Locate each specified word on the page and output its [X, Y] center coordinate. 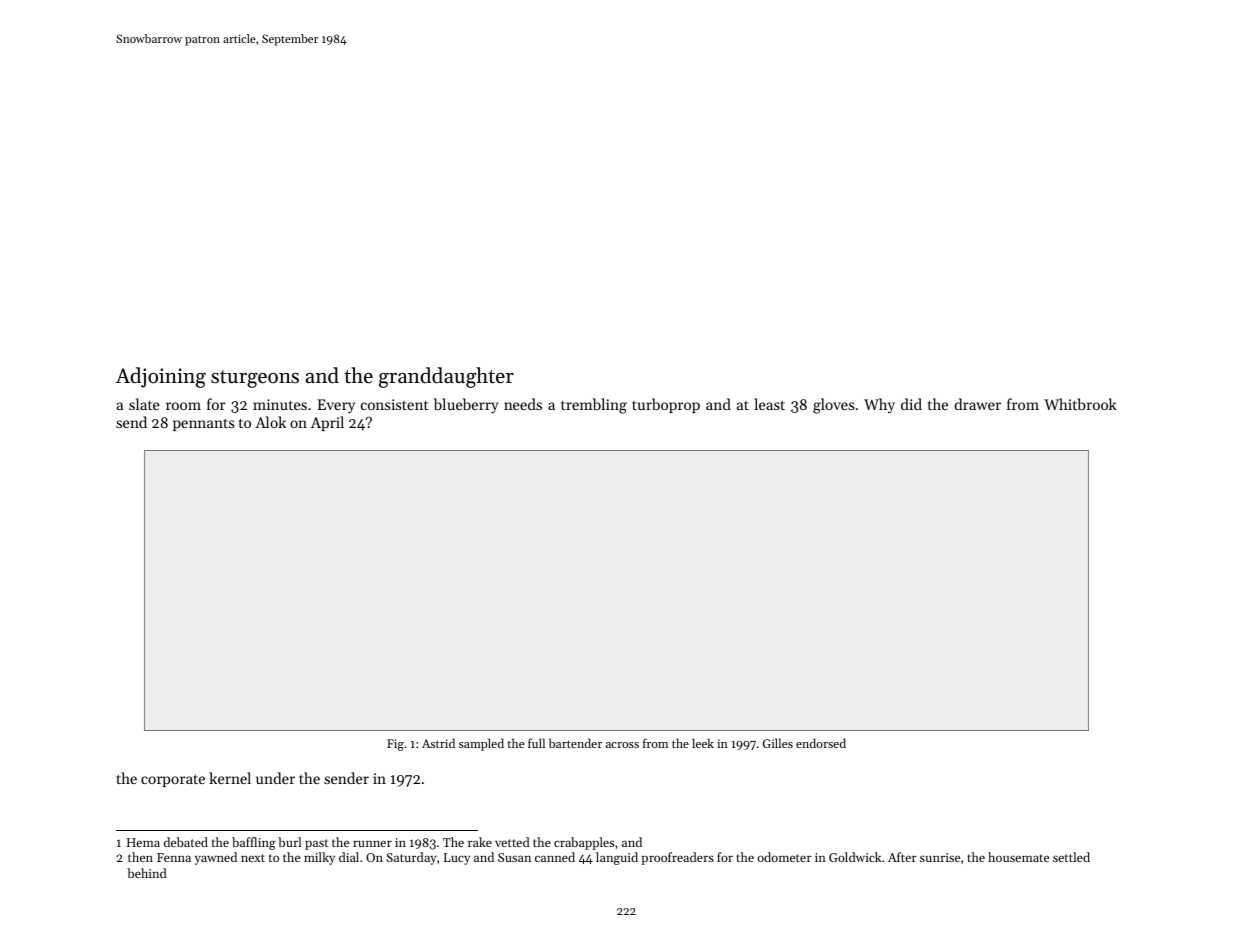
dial [349, 857]
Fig [395, 745]
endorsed [821, 743]
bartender [575, 743]
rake [480, 842]
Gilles [778, 743]
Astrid [438, 743]
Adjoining [161, 377]
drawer [977, 404]
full [536, 743]
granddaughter [446, 377]
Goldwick [855, 857]
